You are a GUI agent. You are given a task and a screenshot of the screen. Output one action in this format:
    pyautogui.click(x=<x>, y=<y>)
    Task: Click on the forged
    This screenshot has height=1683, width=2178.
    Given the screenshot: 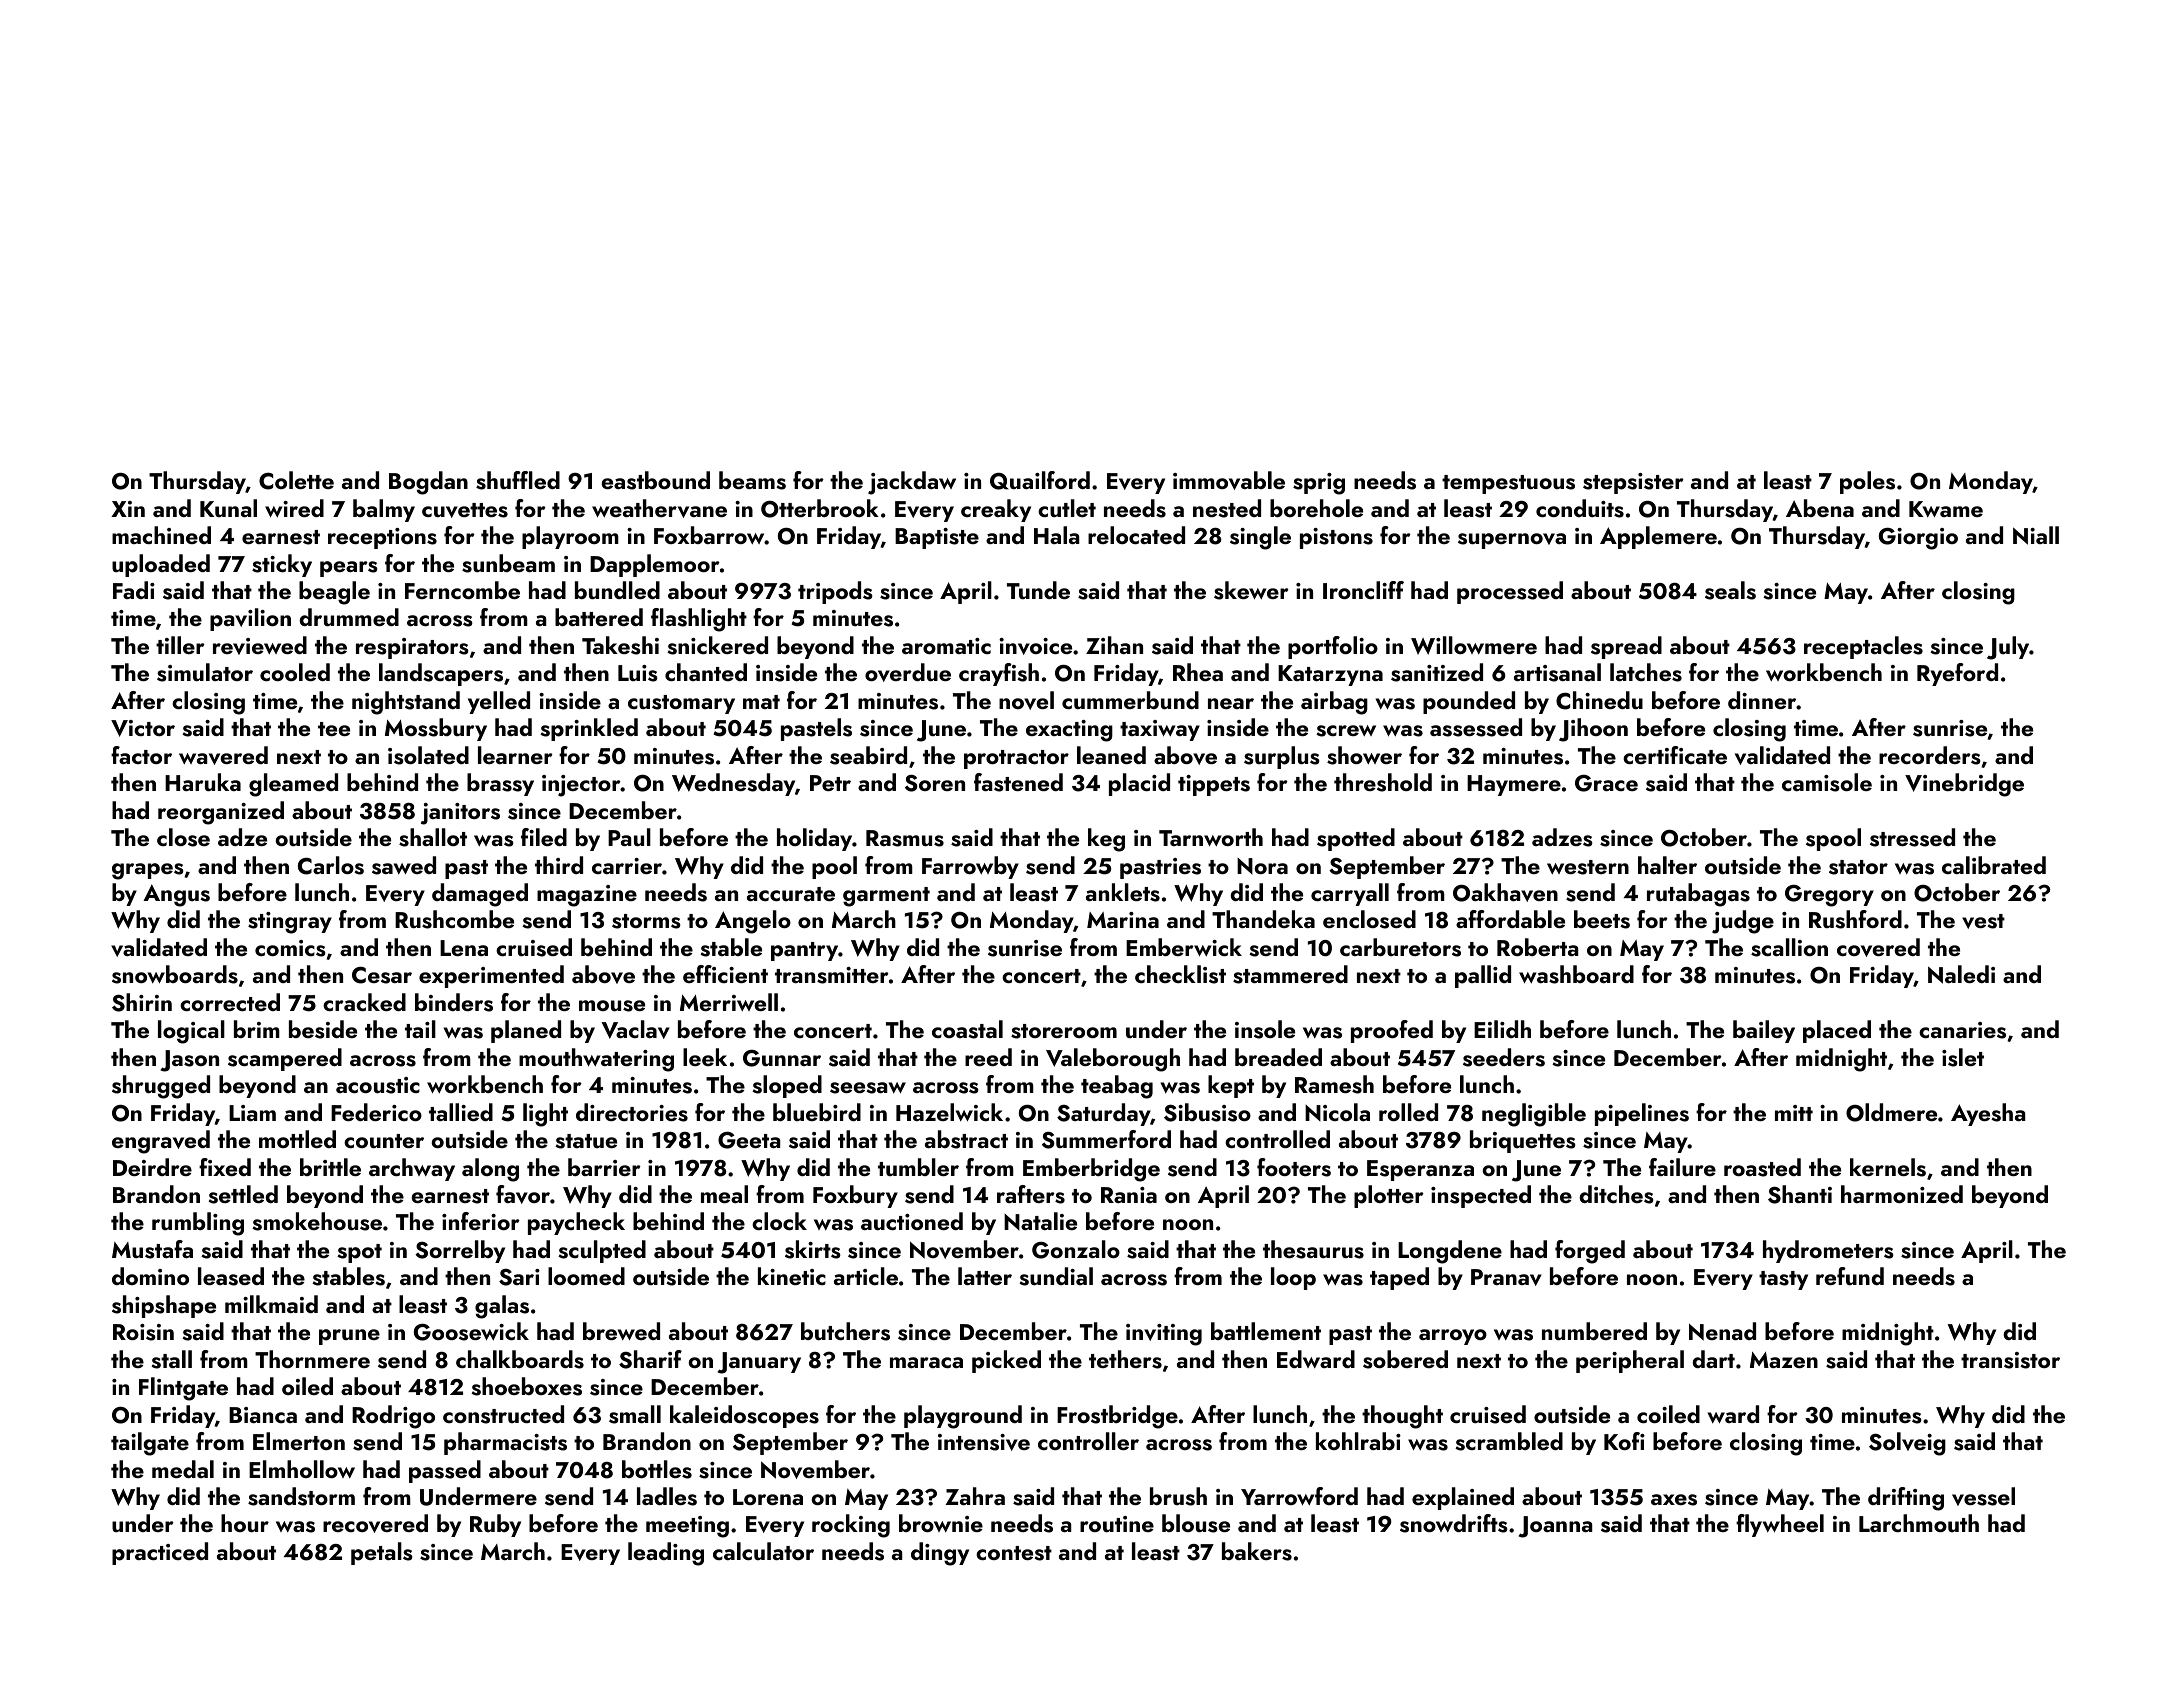 What is the action you would take?
    pyautogui.click(x=1590, y=1252)
